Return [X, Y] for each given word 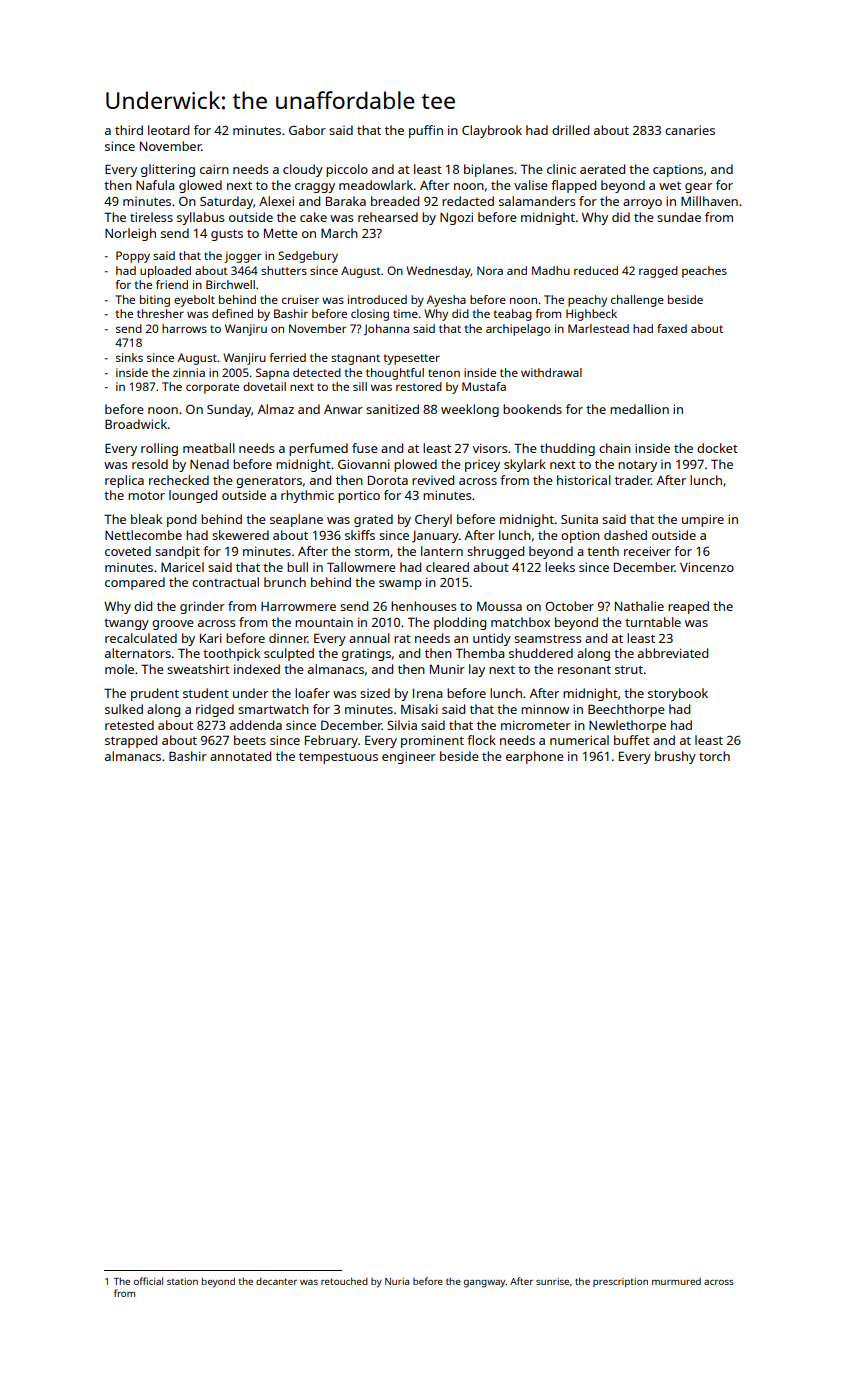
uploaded [165, 272]
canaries [690, 130]
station [182, 1281]
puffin [426, 131]
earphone [535, 757]
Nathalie [639, 606]
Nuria [397, 1281]
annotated [240, 756]
